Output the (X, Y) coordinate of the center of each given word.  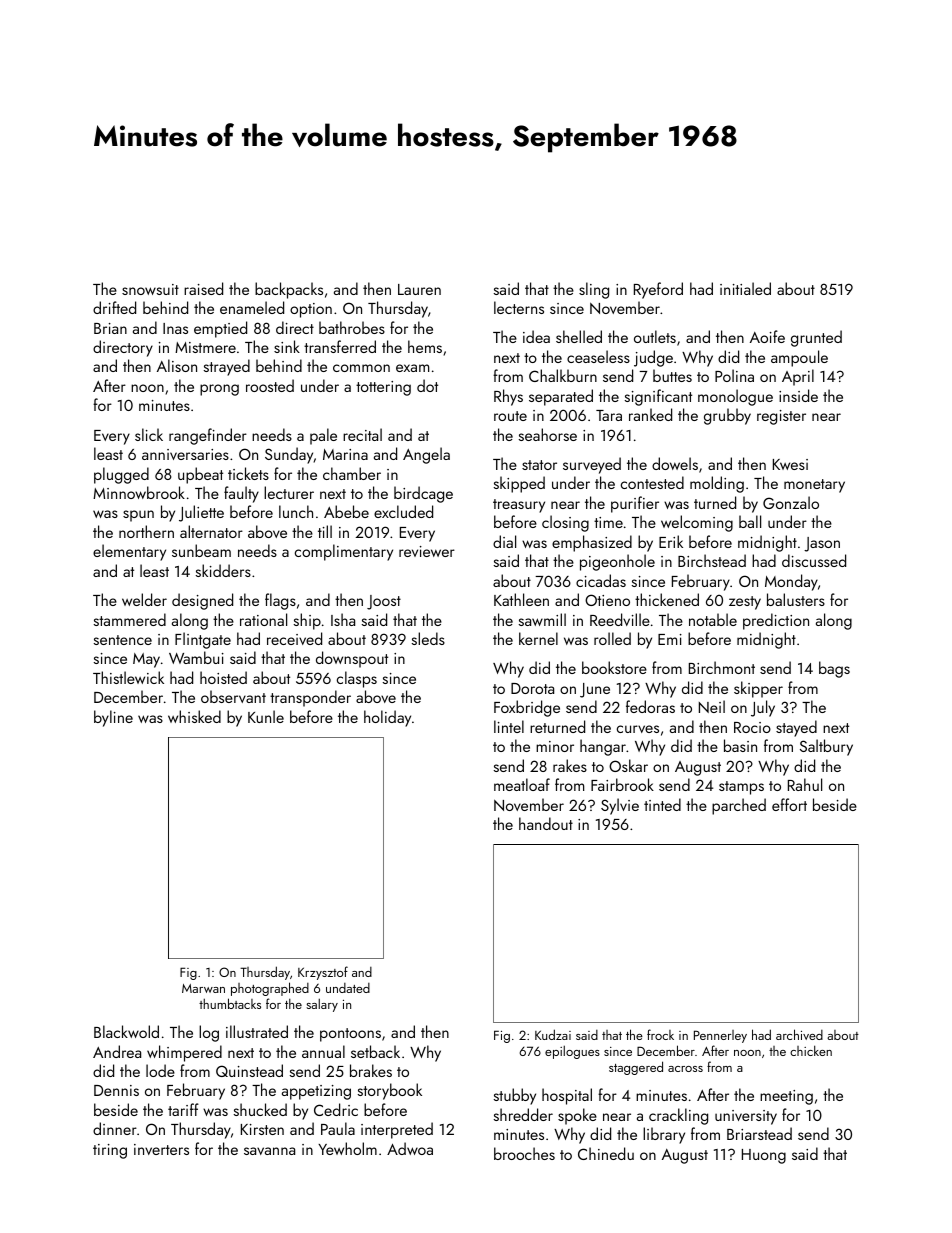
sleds (428, 638)
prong (219, 390)
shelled (579, 336)
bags (834, 669)
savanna (269, 1151)
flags (280, 601)
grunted (816, 338)
